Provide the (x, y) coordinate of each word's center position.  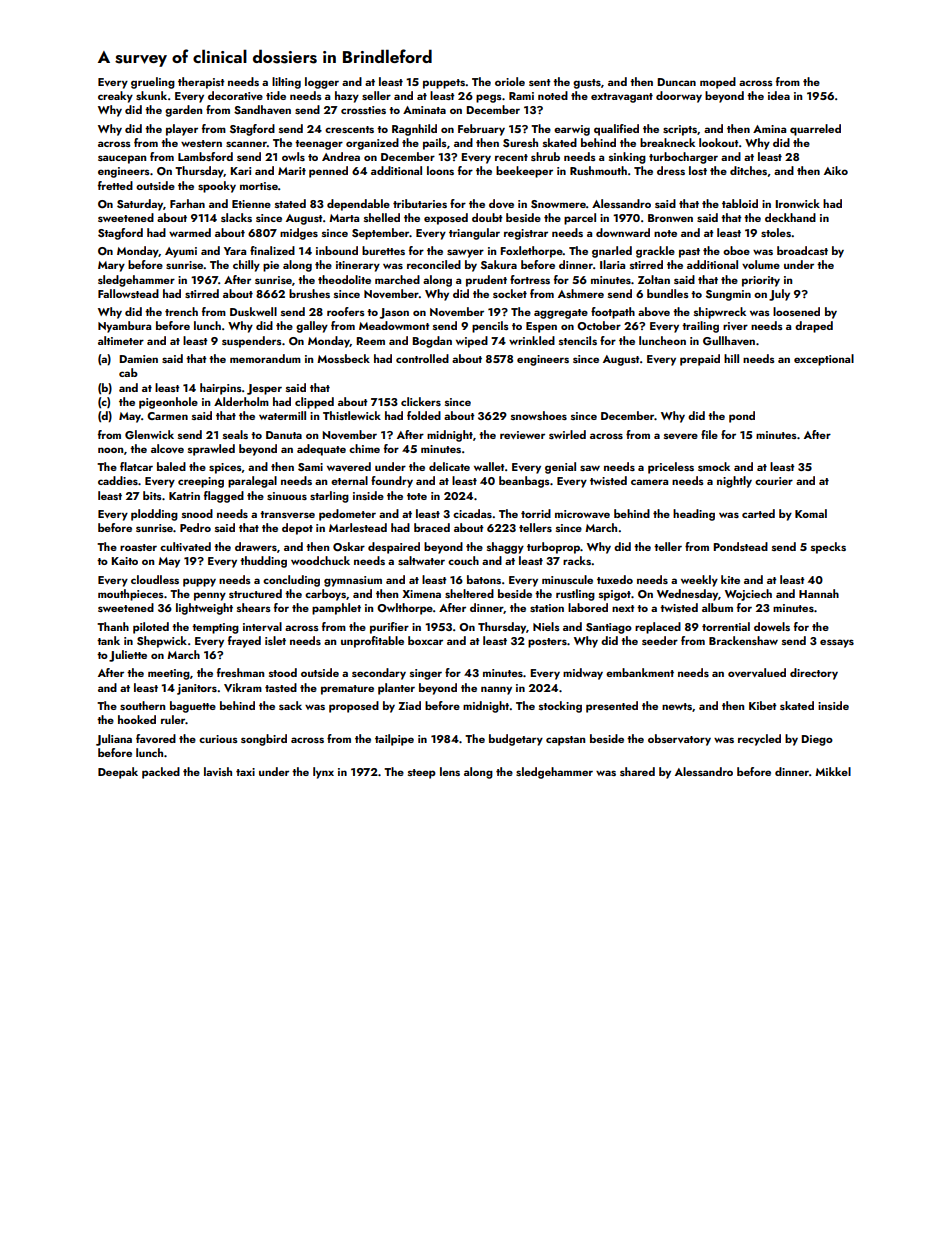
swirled (567, 434)
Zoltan (654, 279)
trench (181, 311)
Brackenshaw (743, 640)
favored (156, 738)
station (547, 608)
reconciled (434, 264)
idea (779, 95)
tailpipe (394, 740)
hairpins (221, 389)
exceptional (824, 360)
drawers (256, 546)
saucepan (122, 159)
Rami (521, 96)
